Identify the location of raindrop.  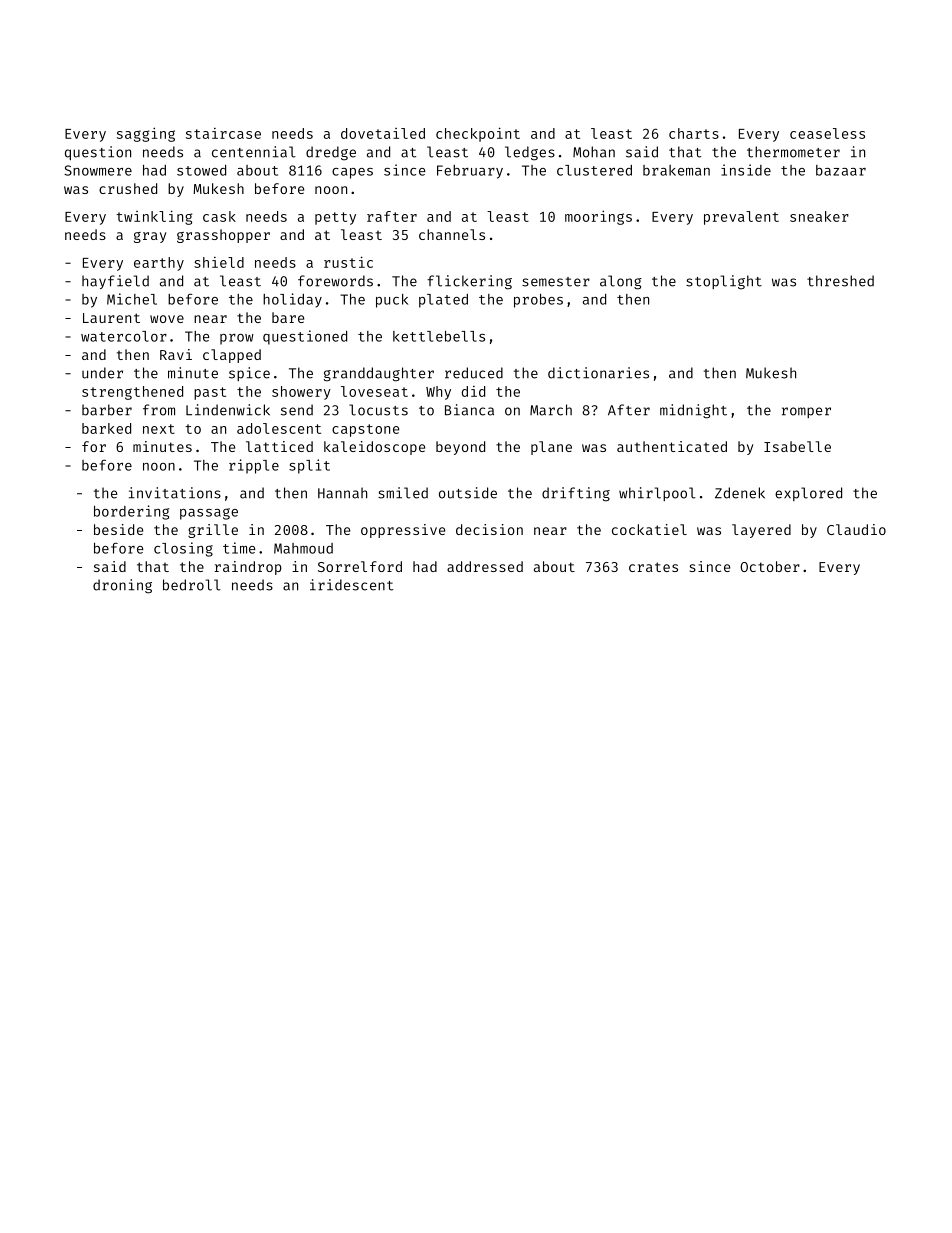
(248, 568).
